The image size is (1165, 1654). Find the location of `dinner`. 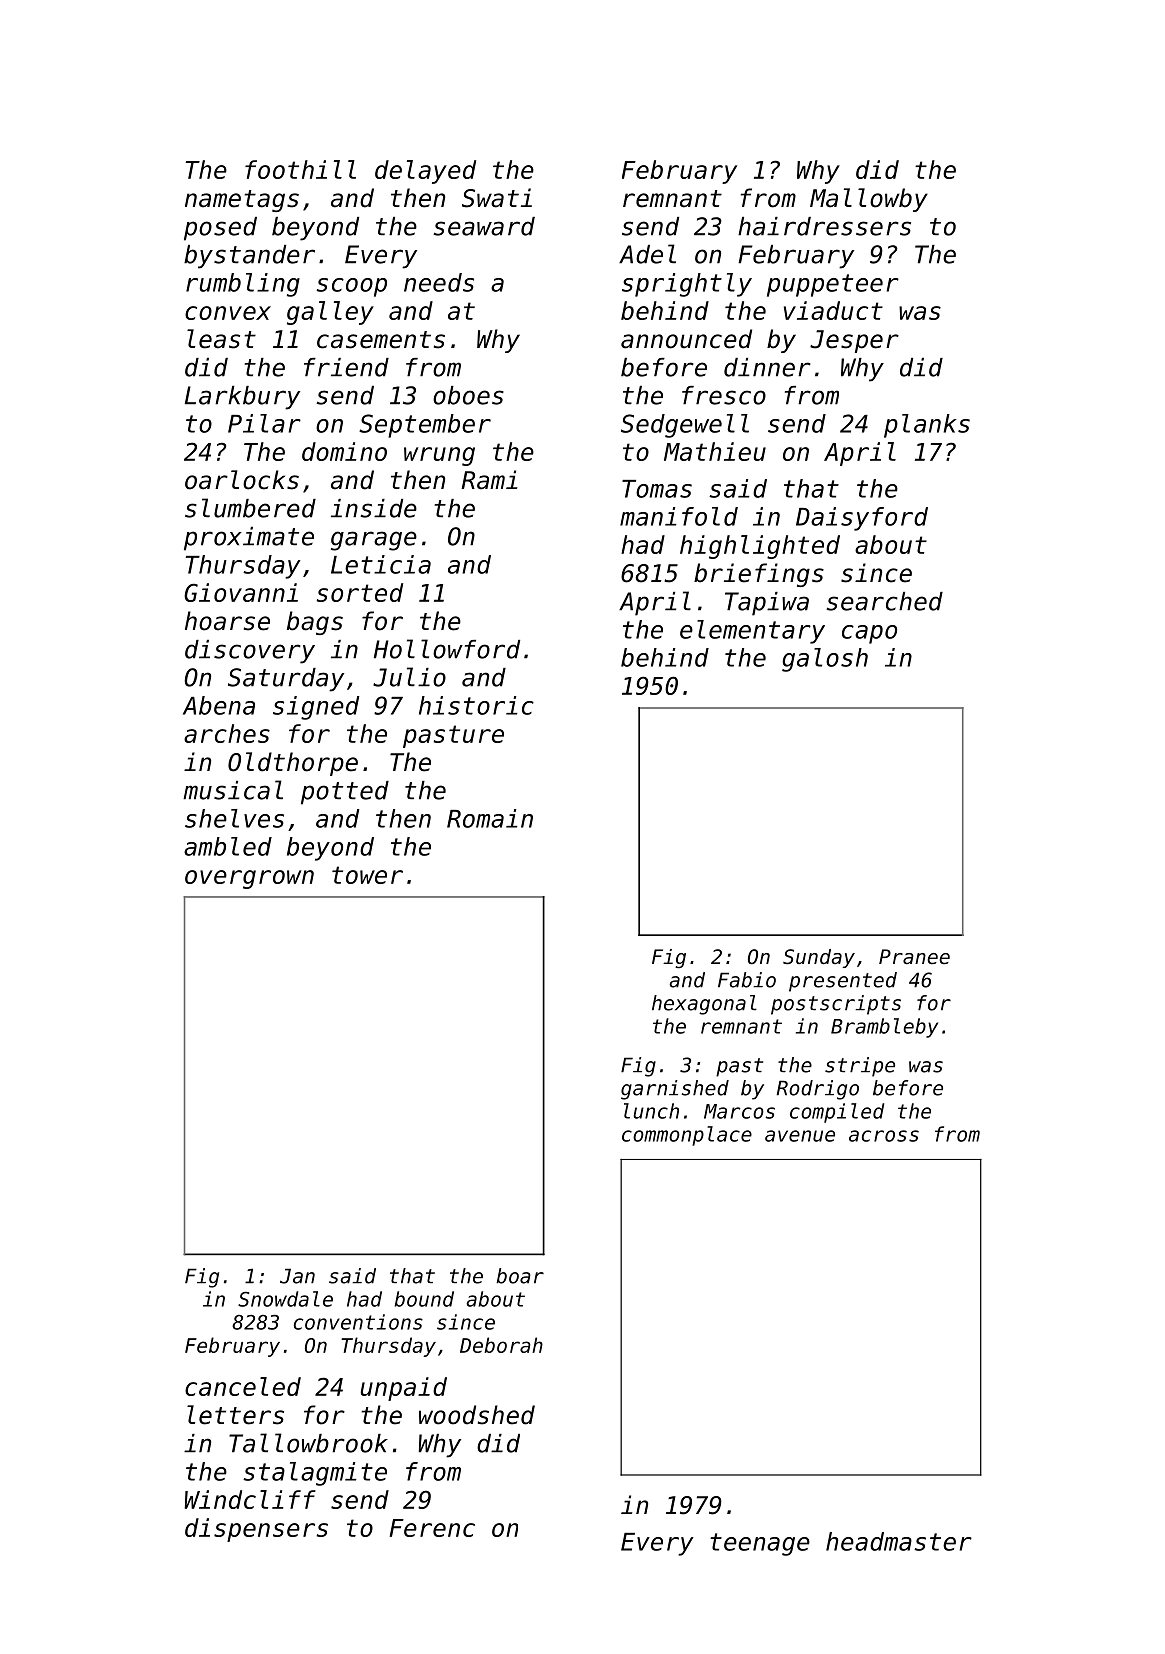

dinner is located at coordinates (767, 367).
